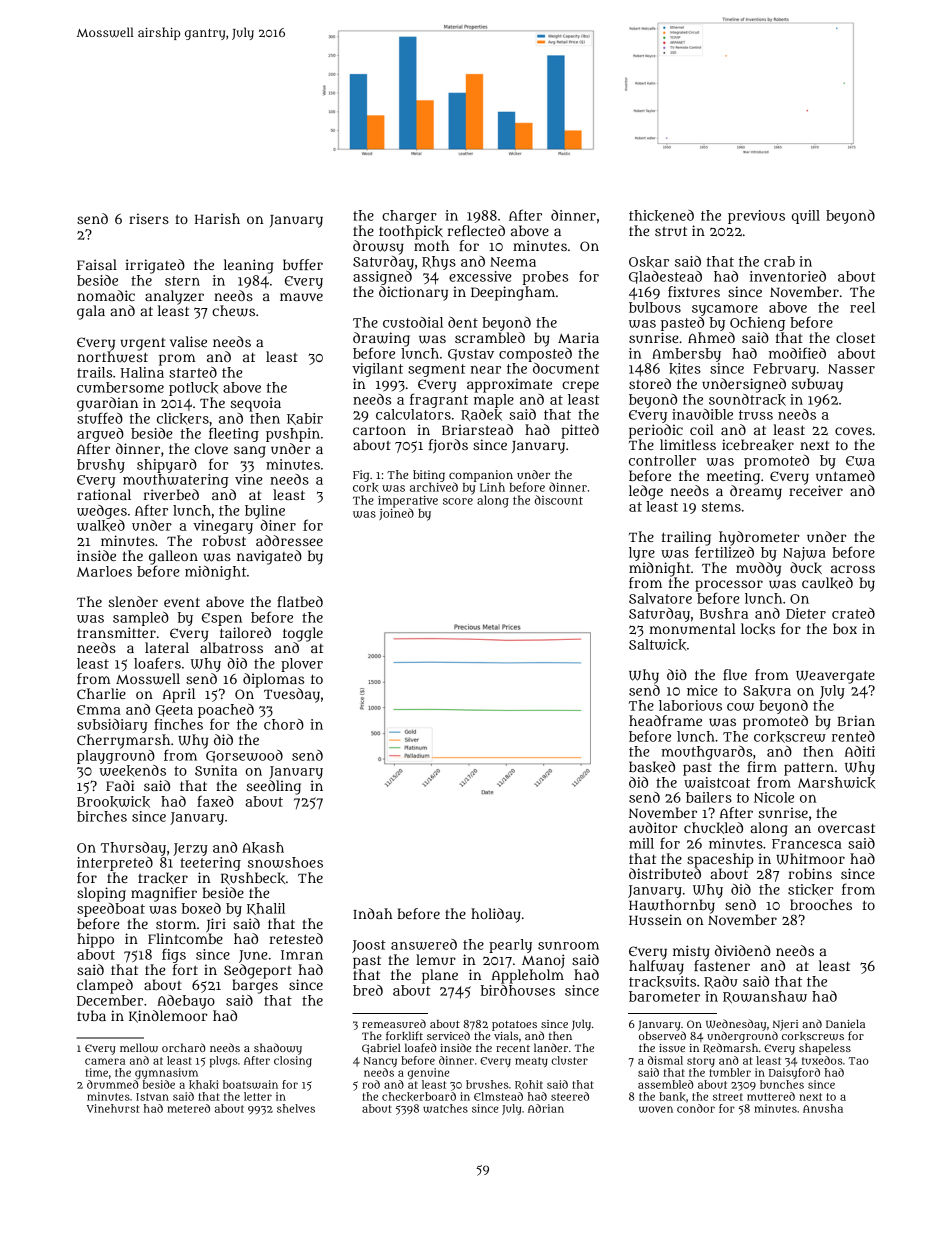 This screenshot has height=1233, width=952. Describe the element at coordinates (481, 415) in the screenshot. I see `Radek` at that location.
